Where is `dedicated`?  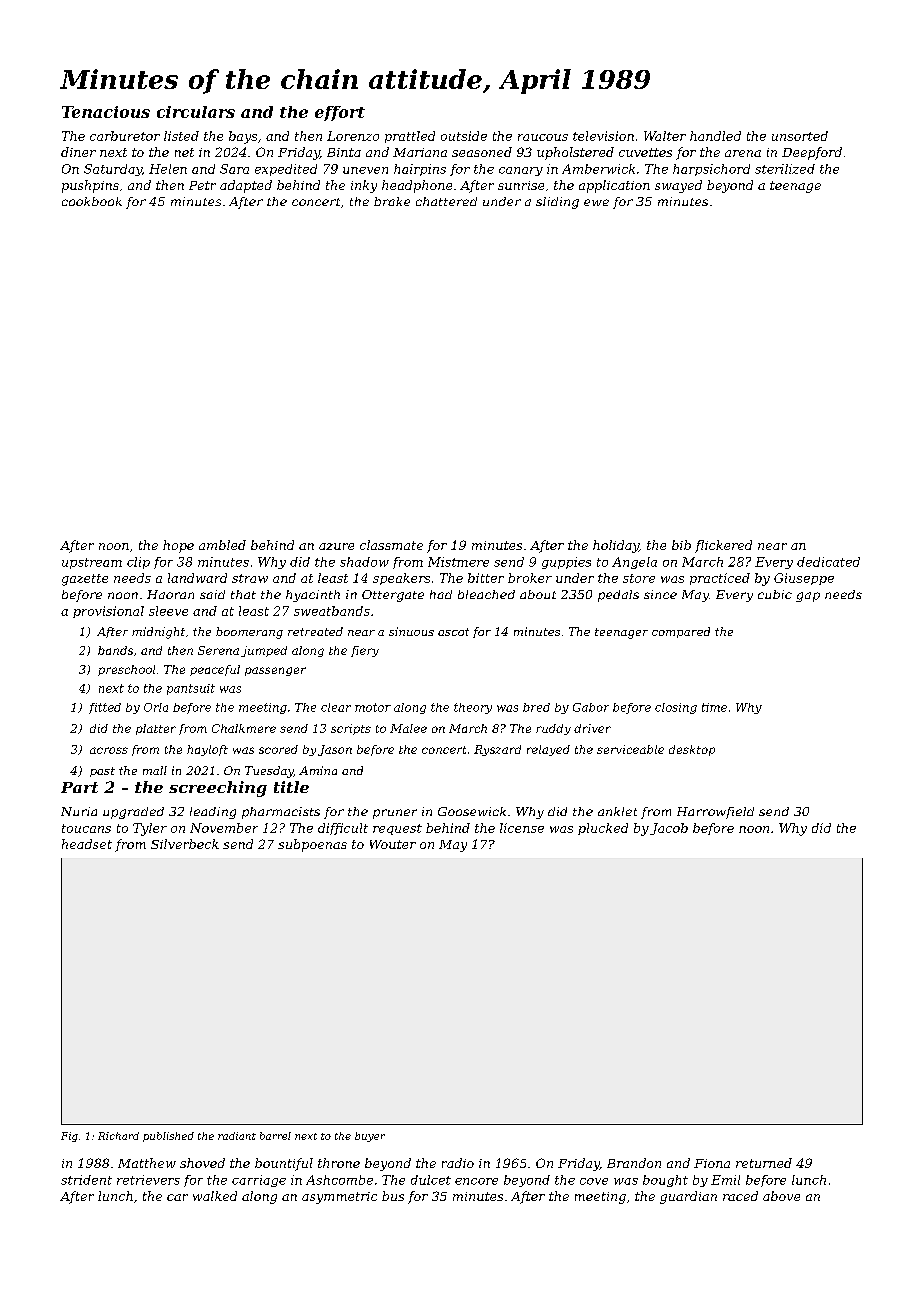
dedicated is located at coordinates (828, 562).
